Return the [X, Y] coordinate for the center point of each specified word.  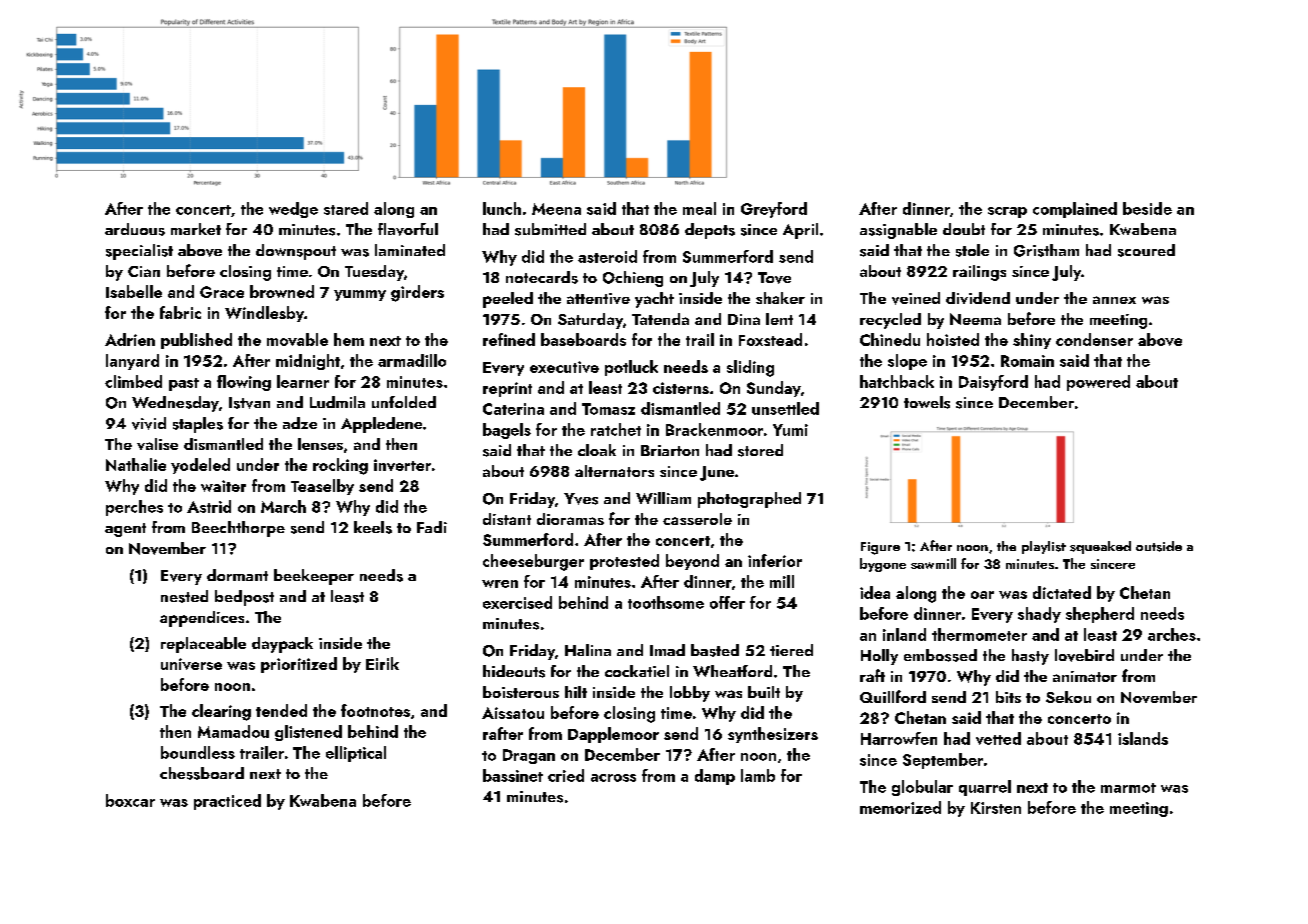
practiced [227, 802]
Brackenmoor [714, 429]
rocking [340, 466]
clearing [221, 712]
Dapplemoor [613, 735]
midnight [308, 362]
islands [1143, 738]
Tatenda [660, 319]
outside [1159, 546]
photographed [749, 500]
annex [1114, 300]
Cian [144, 271]
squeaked [1100, 547]
